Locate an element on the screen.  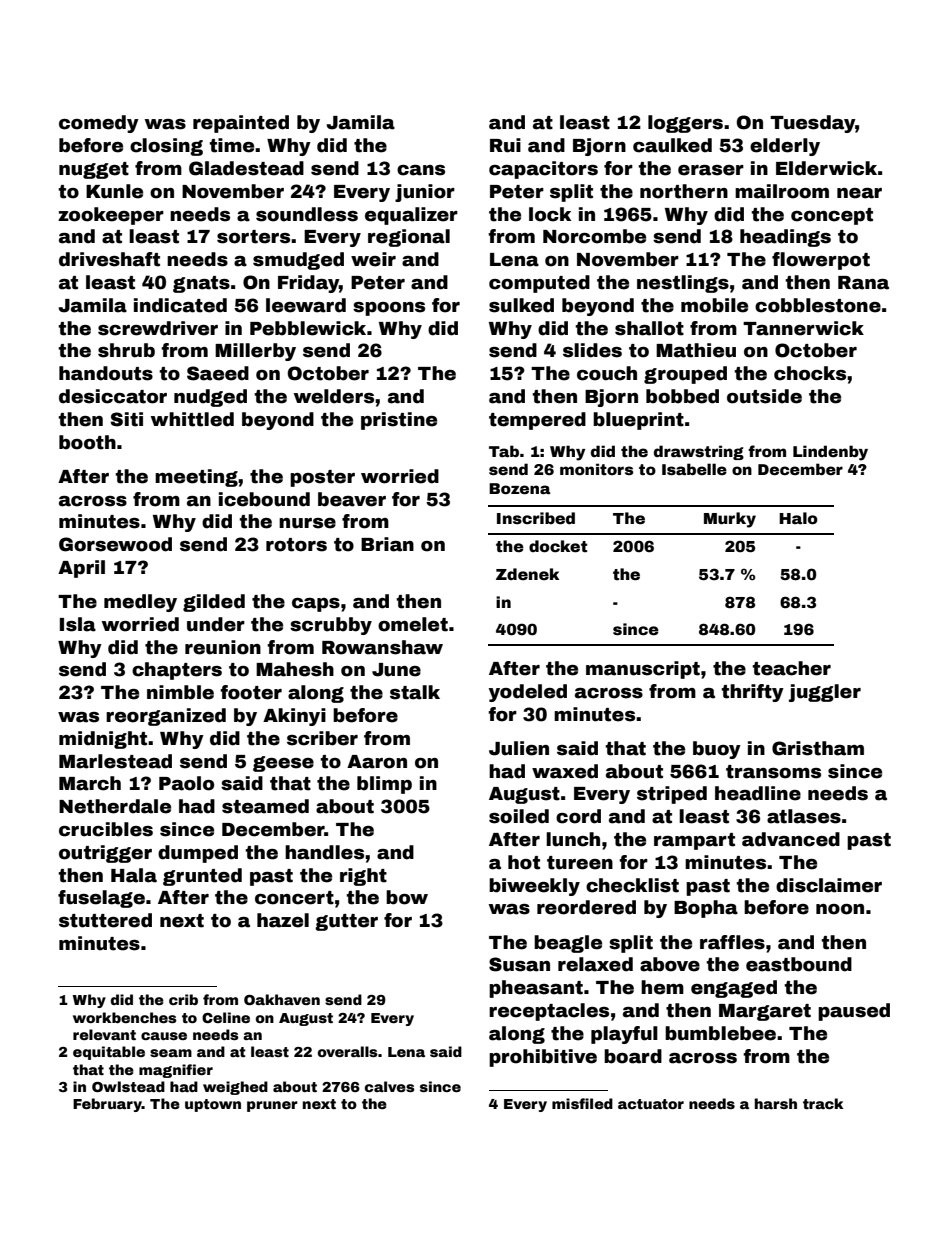
northern is located at coordinates (684, 191).
